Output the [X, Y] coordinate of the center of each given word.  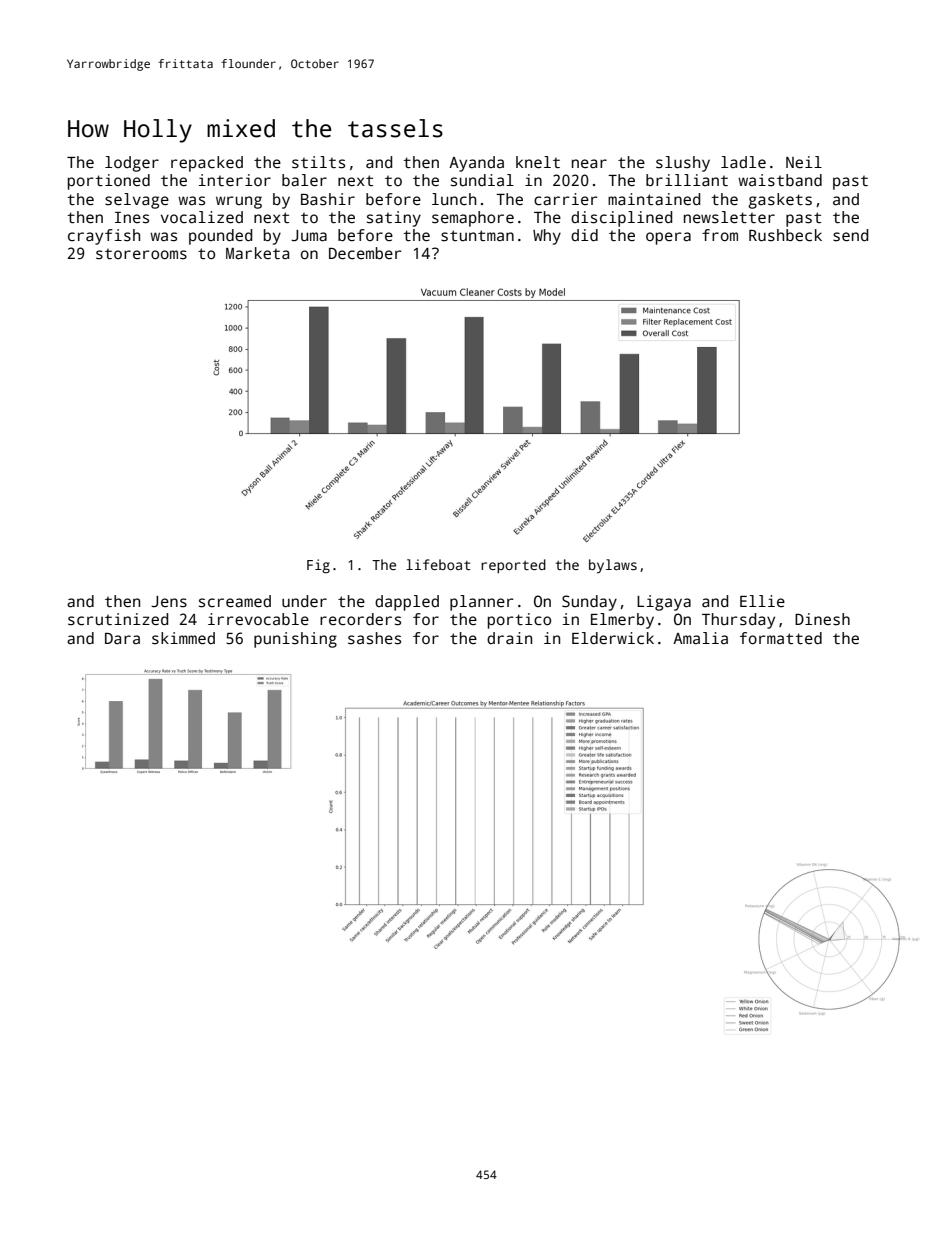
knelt [538, 162]
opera [668, 238]
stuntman [477, 236]
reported [513, 566]
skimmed [183, 638]
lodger [132, 164]
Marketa [257, 253]
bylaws [613, 566]
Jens [169, 602]
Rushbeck [785, 235]
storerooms [141, 254]
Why [547, 237]
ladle [743, 162]
